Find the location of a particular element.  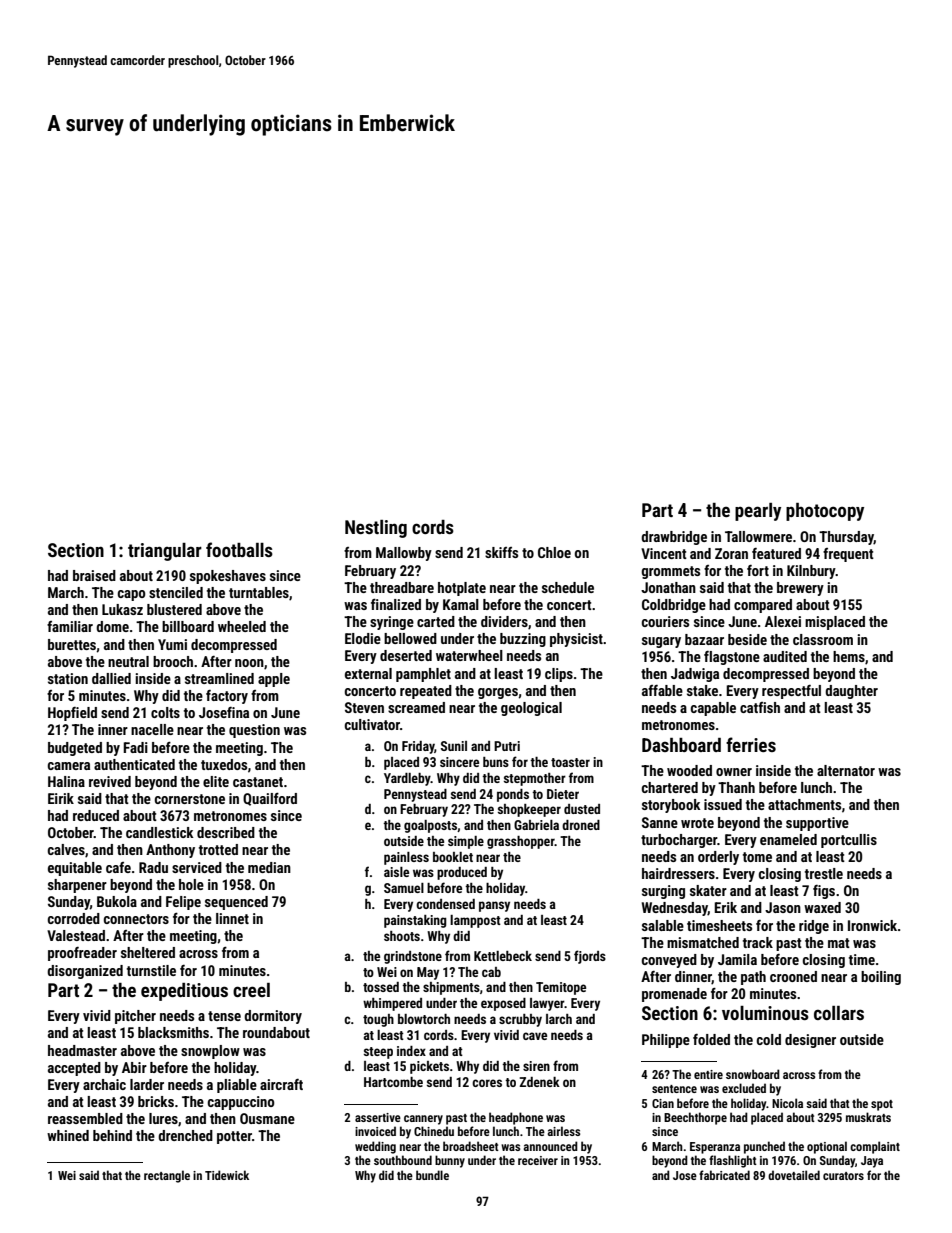

goalposts is located at coordinates (430, 826).
